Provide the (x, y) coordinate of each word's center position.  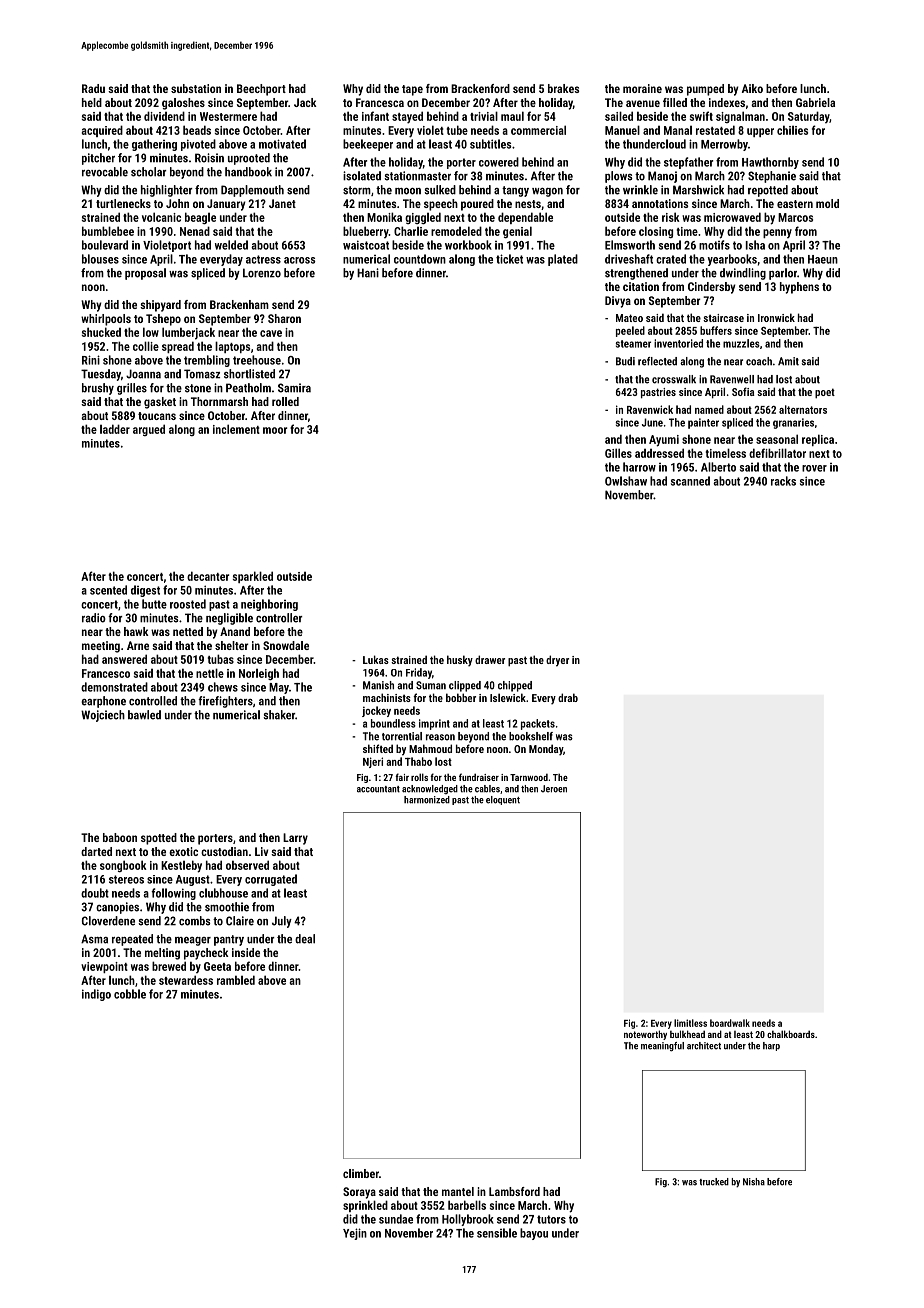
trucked (714, 1182)
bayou (534, 1234)
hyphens (799, 288)
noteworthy (645, 1035)
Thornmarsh (219, 401)
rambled (236, 980)
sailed (619, 116)
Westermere (228, 116)
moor (275, 430)
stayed (407, 117)
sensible (497, 1233)
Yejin (355, 1234)
